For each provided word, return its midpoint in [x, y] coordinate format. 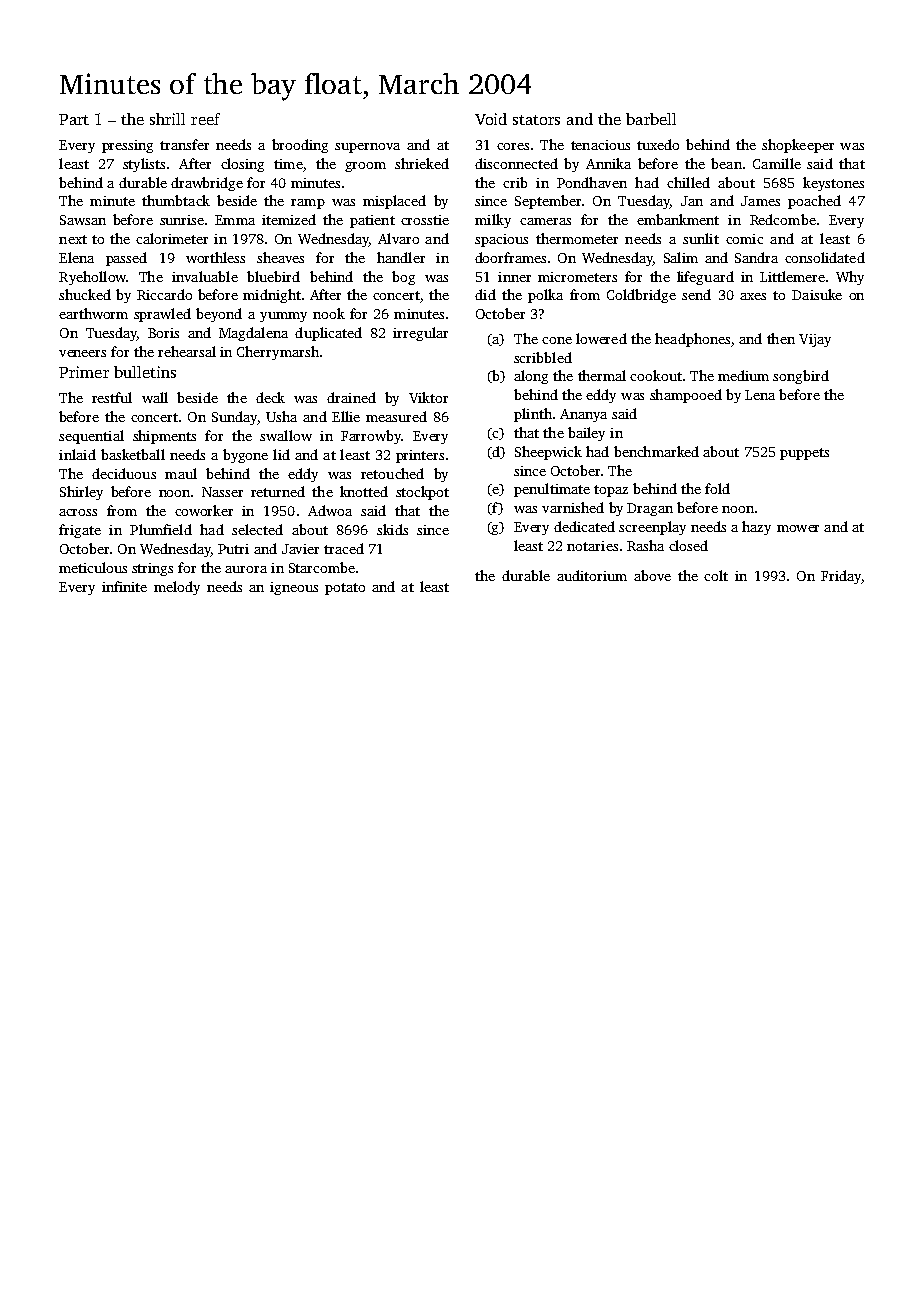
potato [345, 589]
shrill [167, 119]
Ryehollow [92, 278]
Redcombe [783, 219]
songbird [801, 377]
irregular [420, 334]
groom [365, 167]
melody [177, 588]
